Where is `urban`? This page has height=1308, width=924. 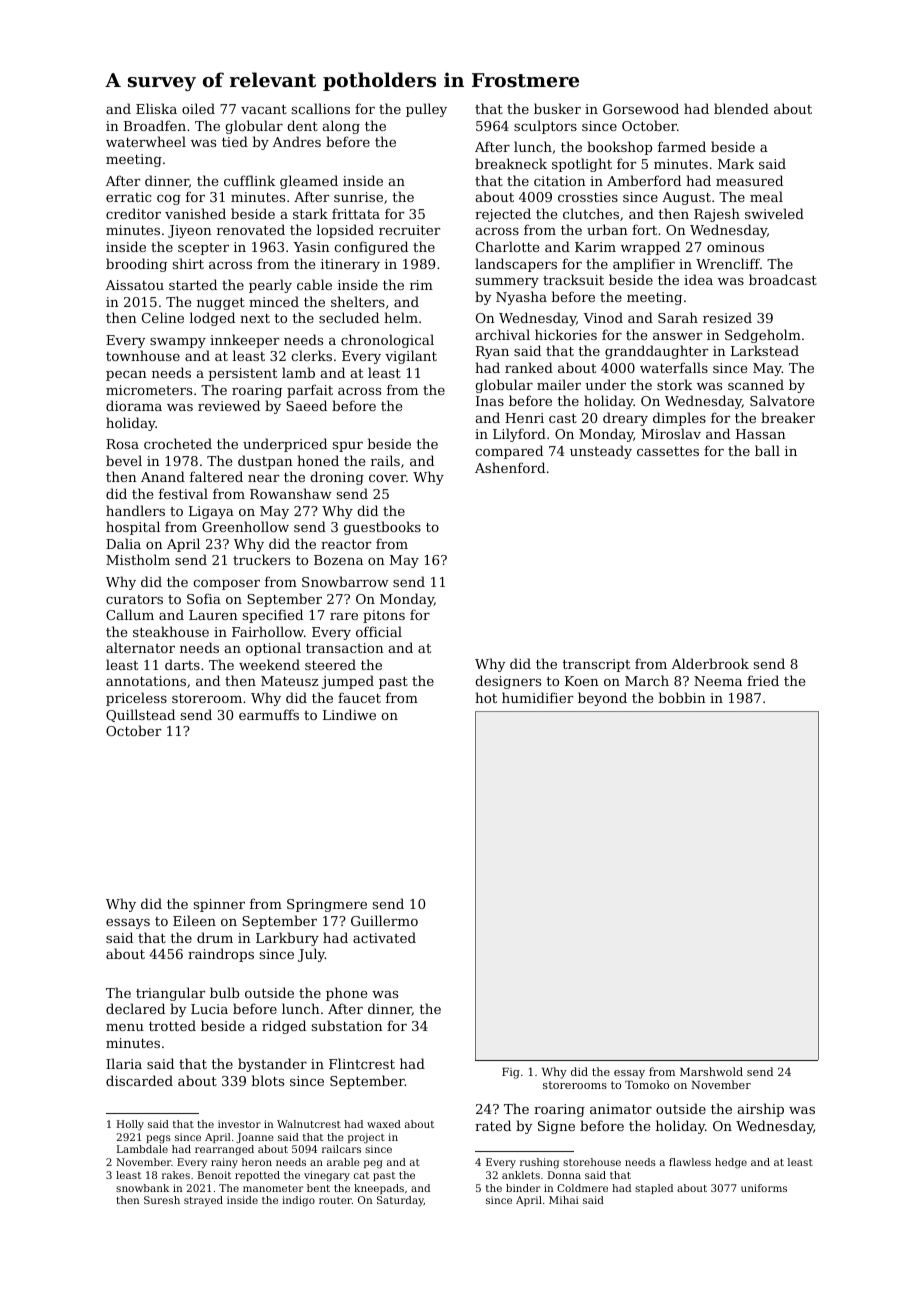 urban is located at coordinates (607, 229).
